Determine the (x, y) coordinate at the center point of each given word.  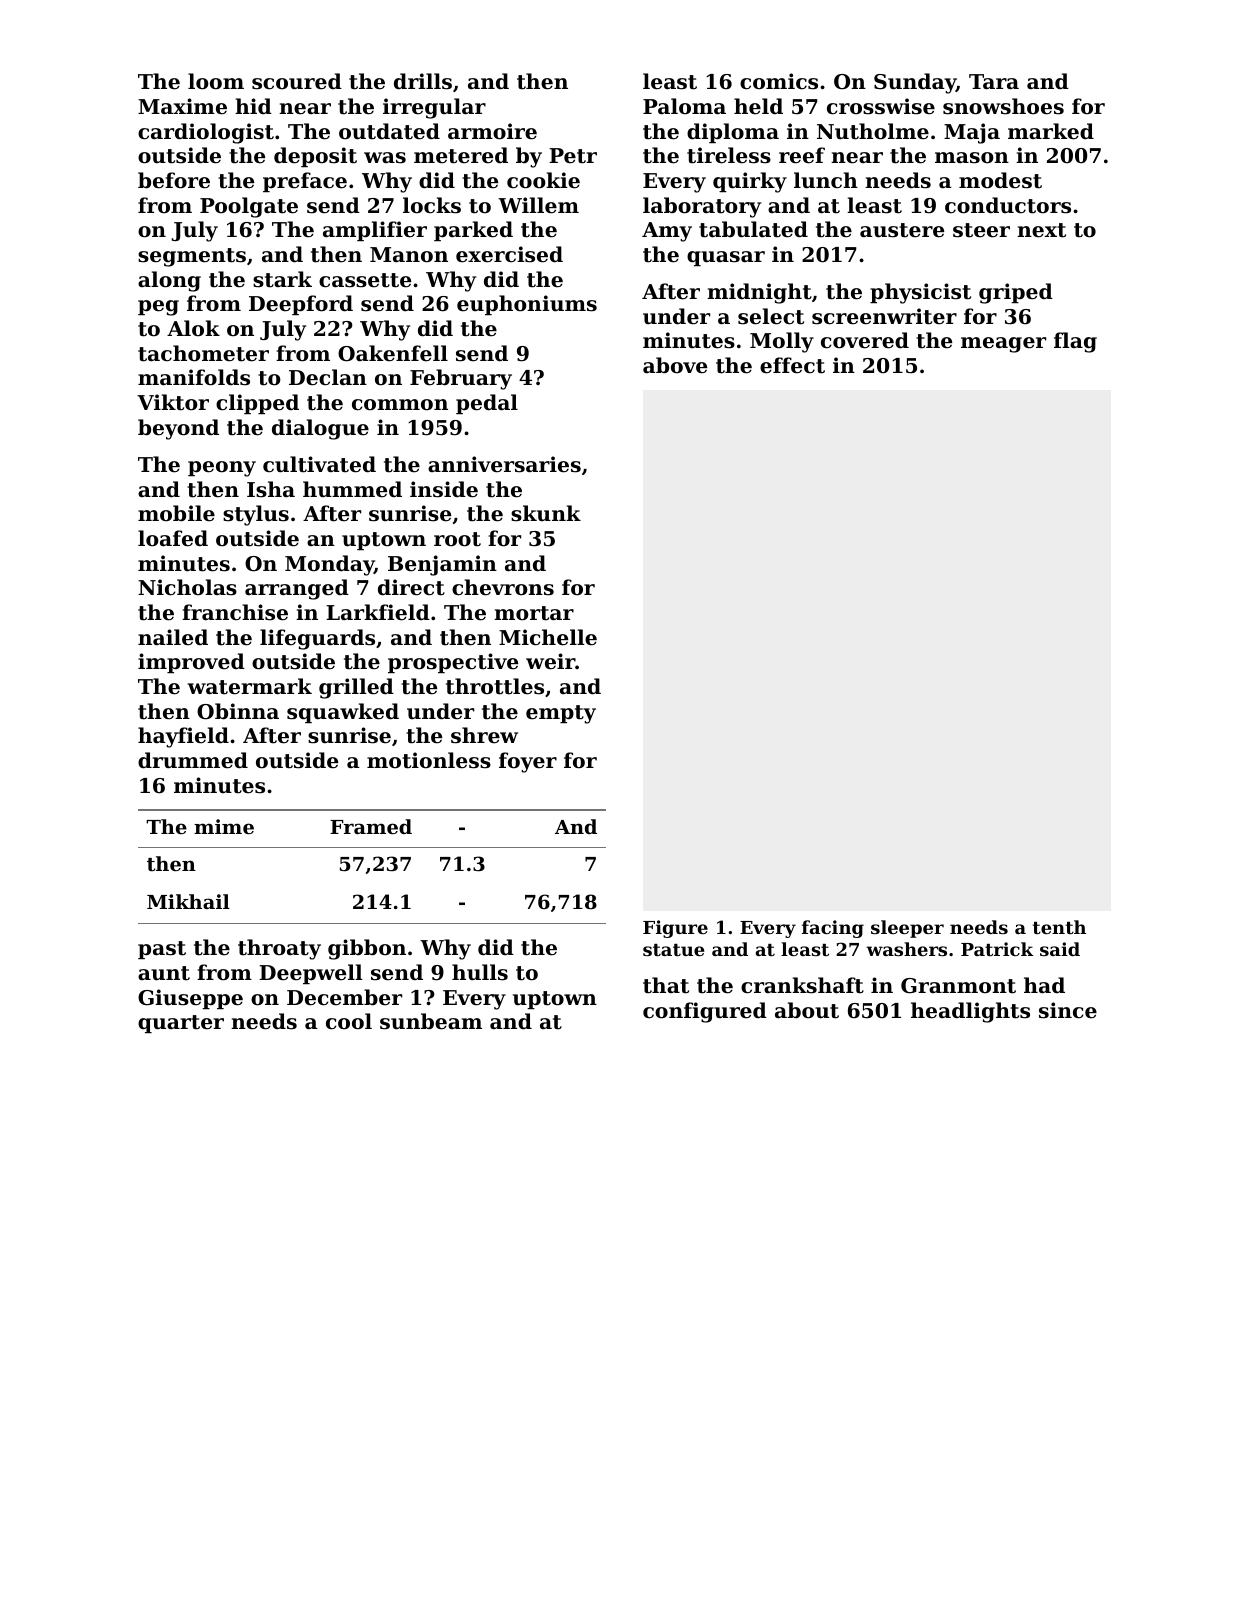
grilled (356, 688)
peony (222, 469)
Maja (972, 133)
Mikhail (188, 901)
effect (792, 365)
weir (550, 661)
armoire (492, 131)
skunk (546, 513)
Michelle (548, 637)
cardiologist (206, 133)
